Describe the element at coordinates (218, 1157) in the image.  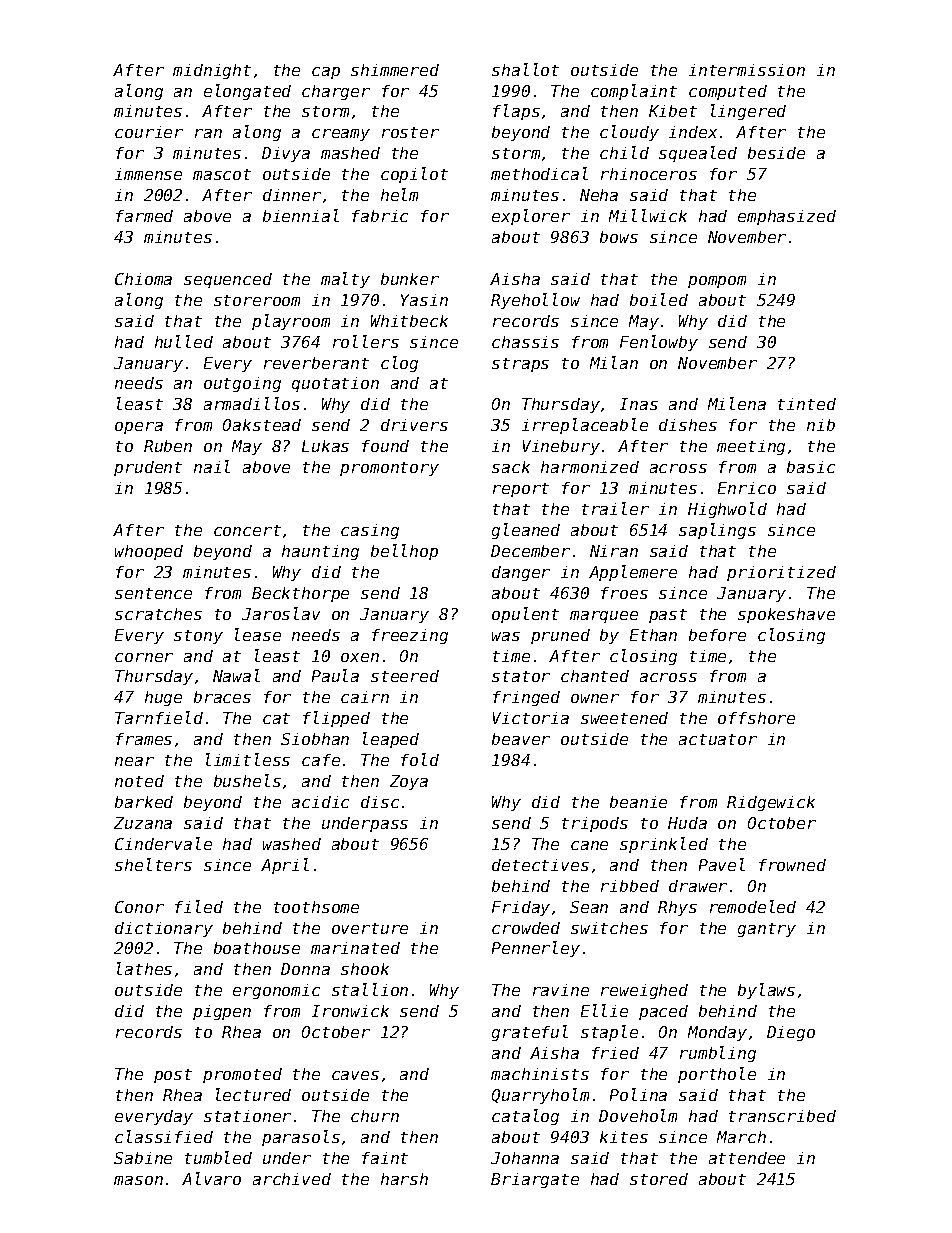
I see `tumbled` at that location.
